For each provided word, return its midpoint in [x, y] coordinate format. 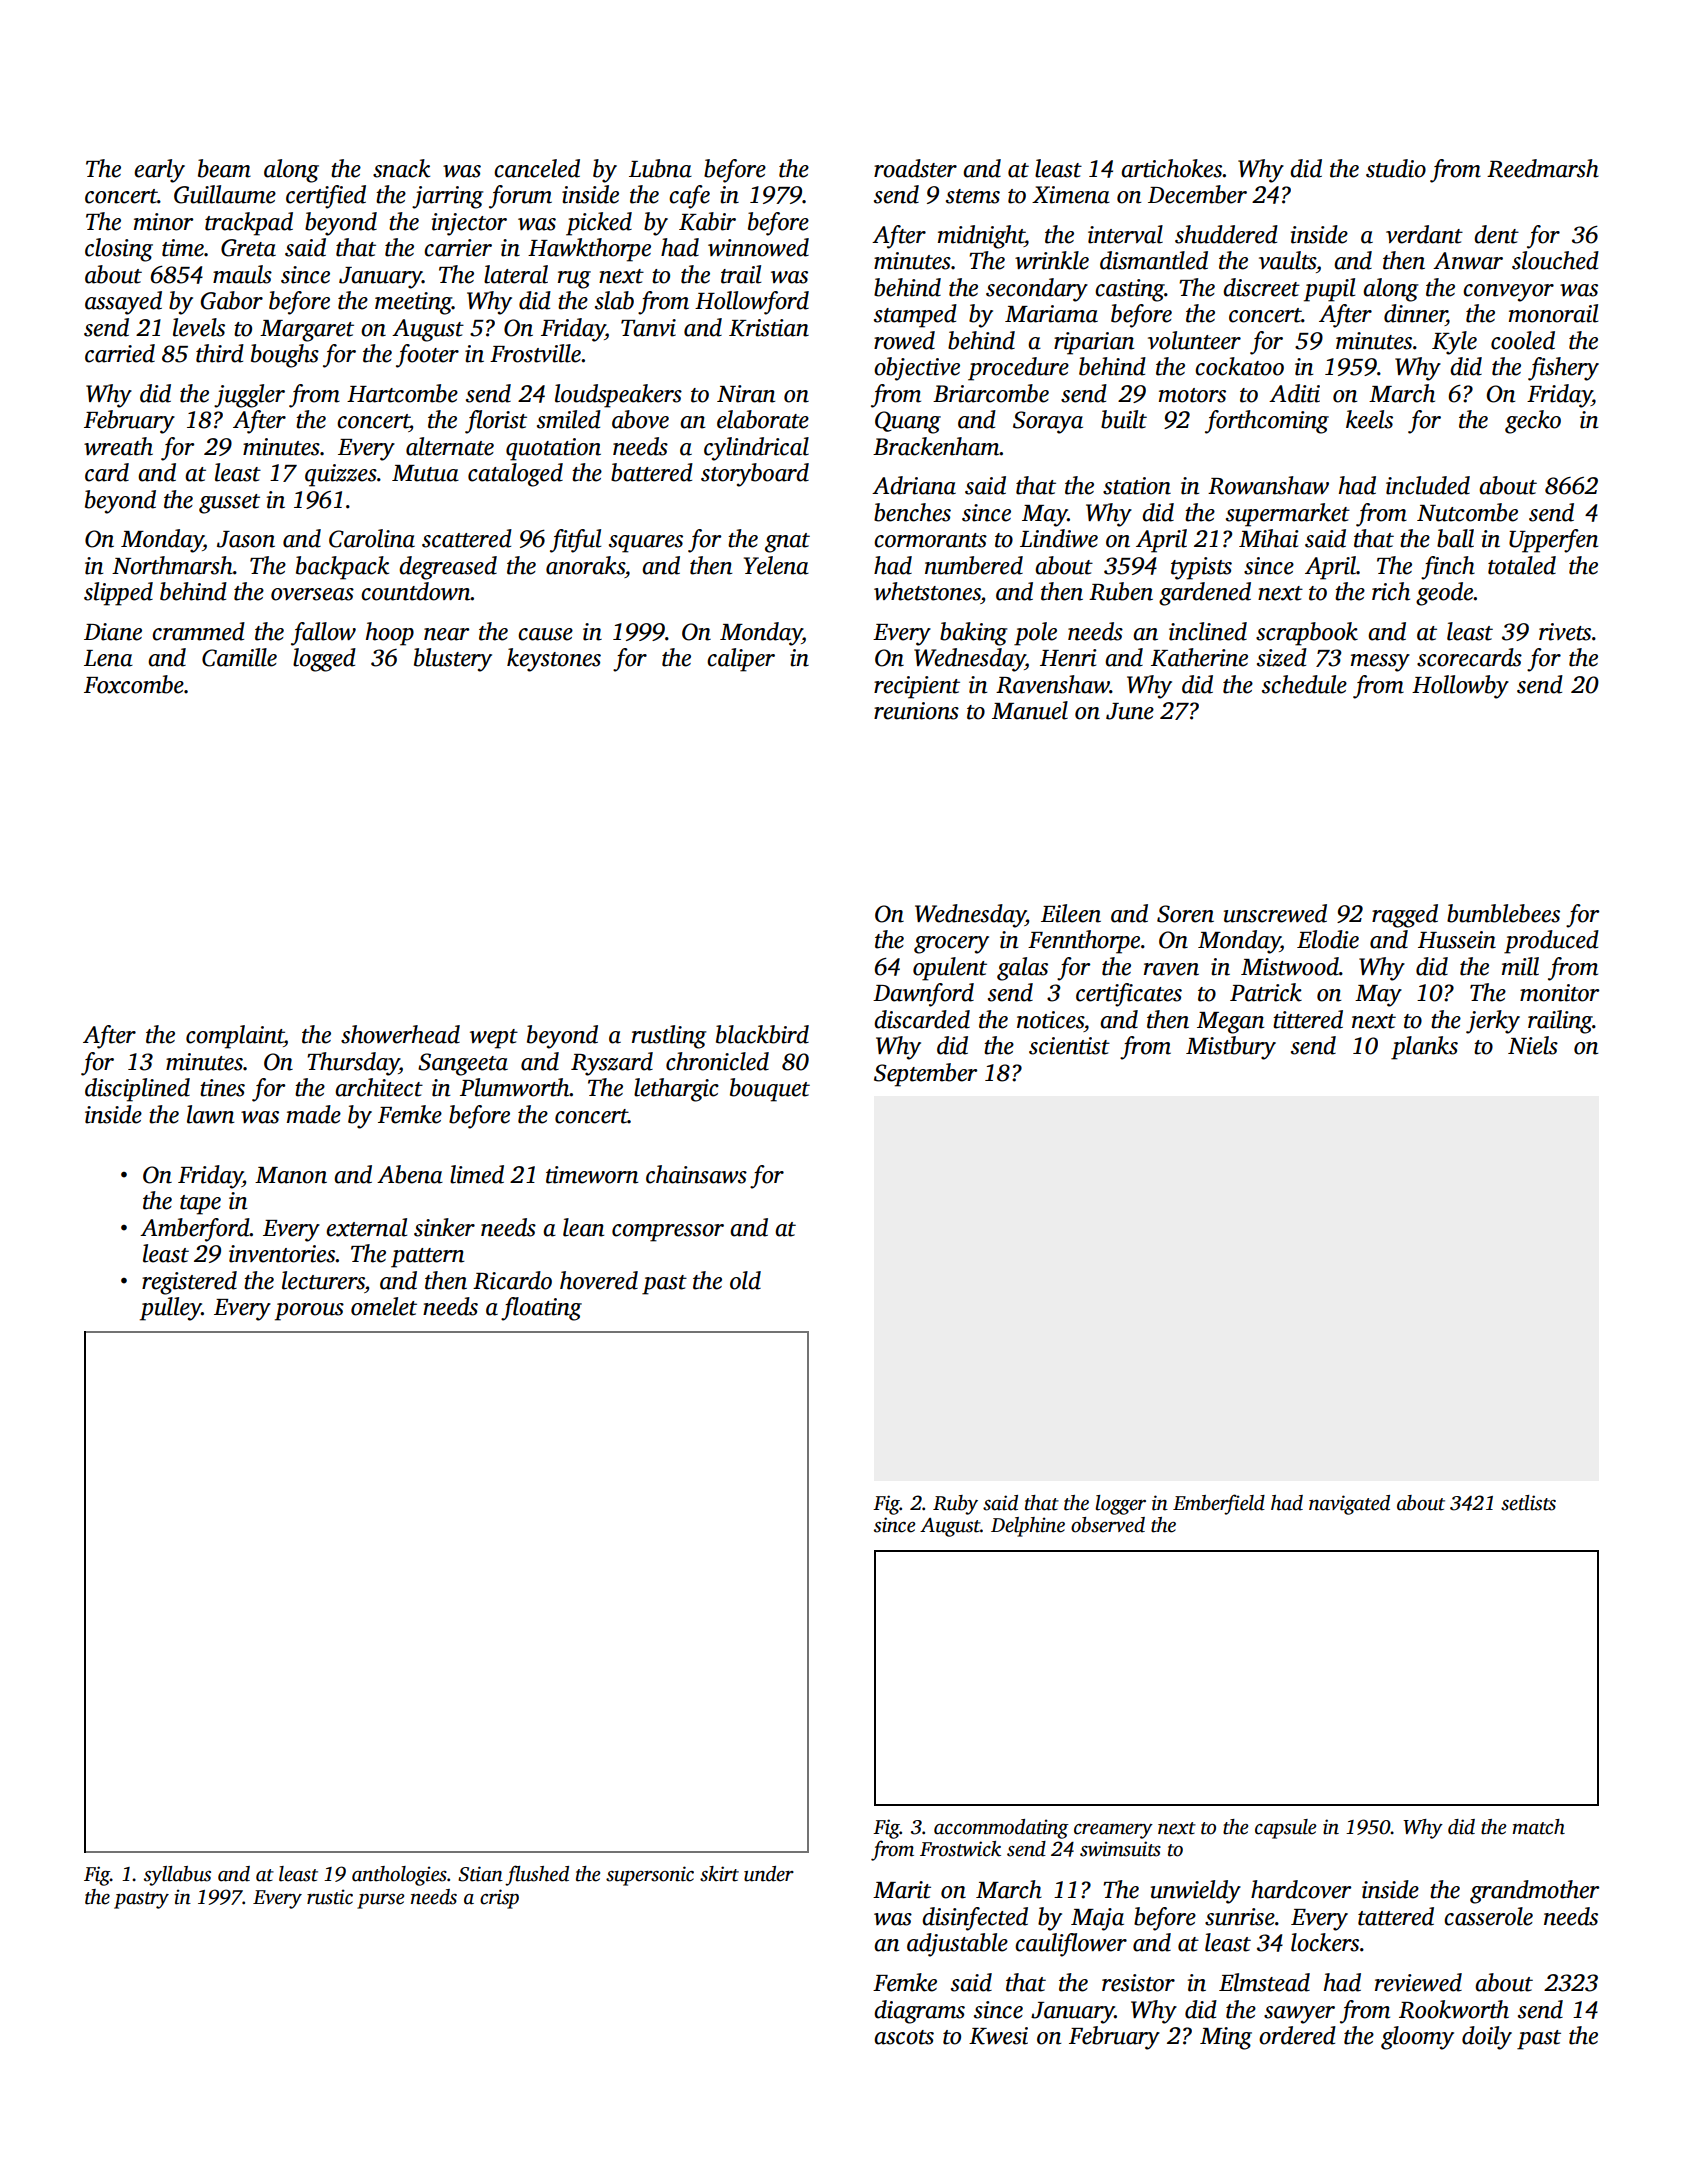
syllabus [177, 1876]
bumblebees [1503, 913]
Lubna [660, 168]
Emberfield [1219, 1504]
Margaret [307, 331]
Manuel [1030, 710]
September [925, 1075]
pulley [171, 1309]
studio [1396, 168]
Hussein [1457, 940]
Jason [246, 539]
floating [541, 1309]
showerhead [400, 1034]
